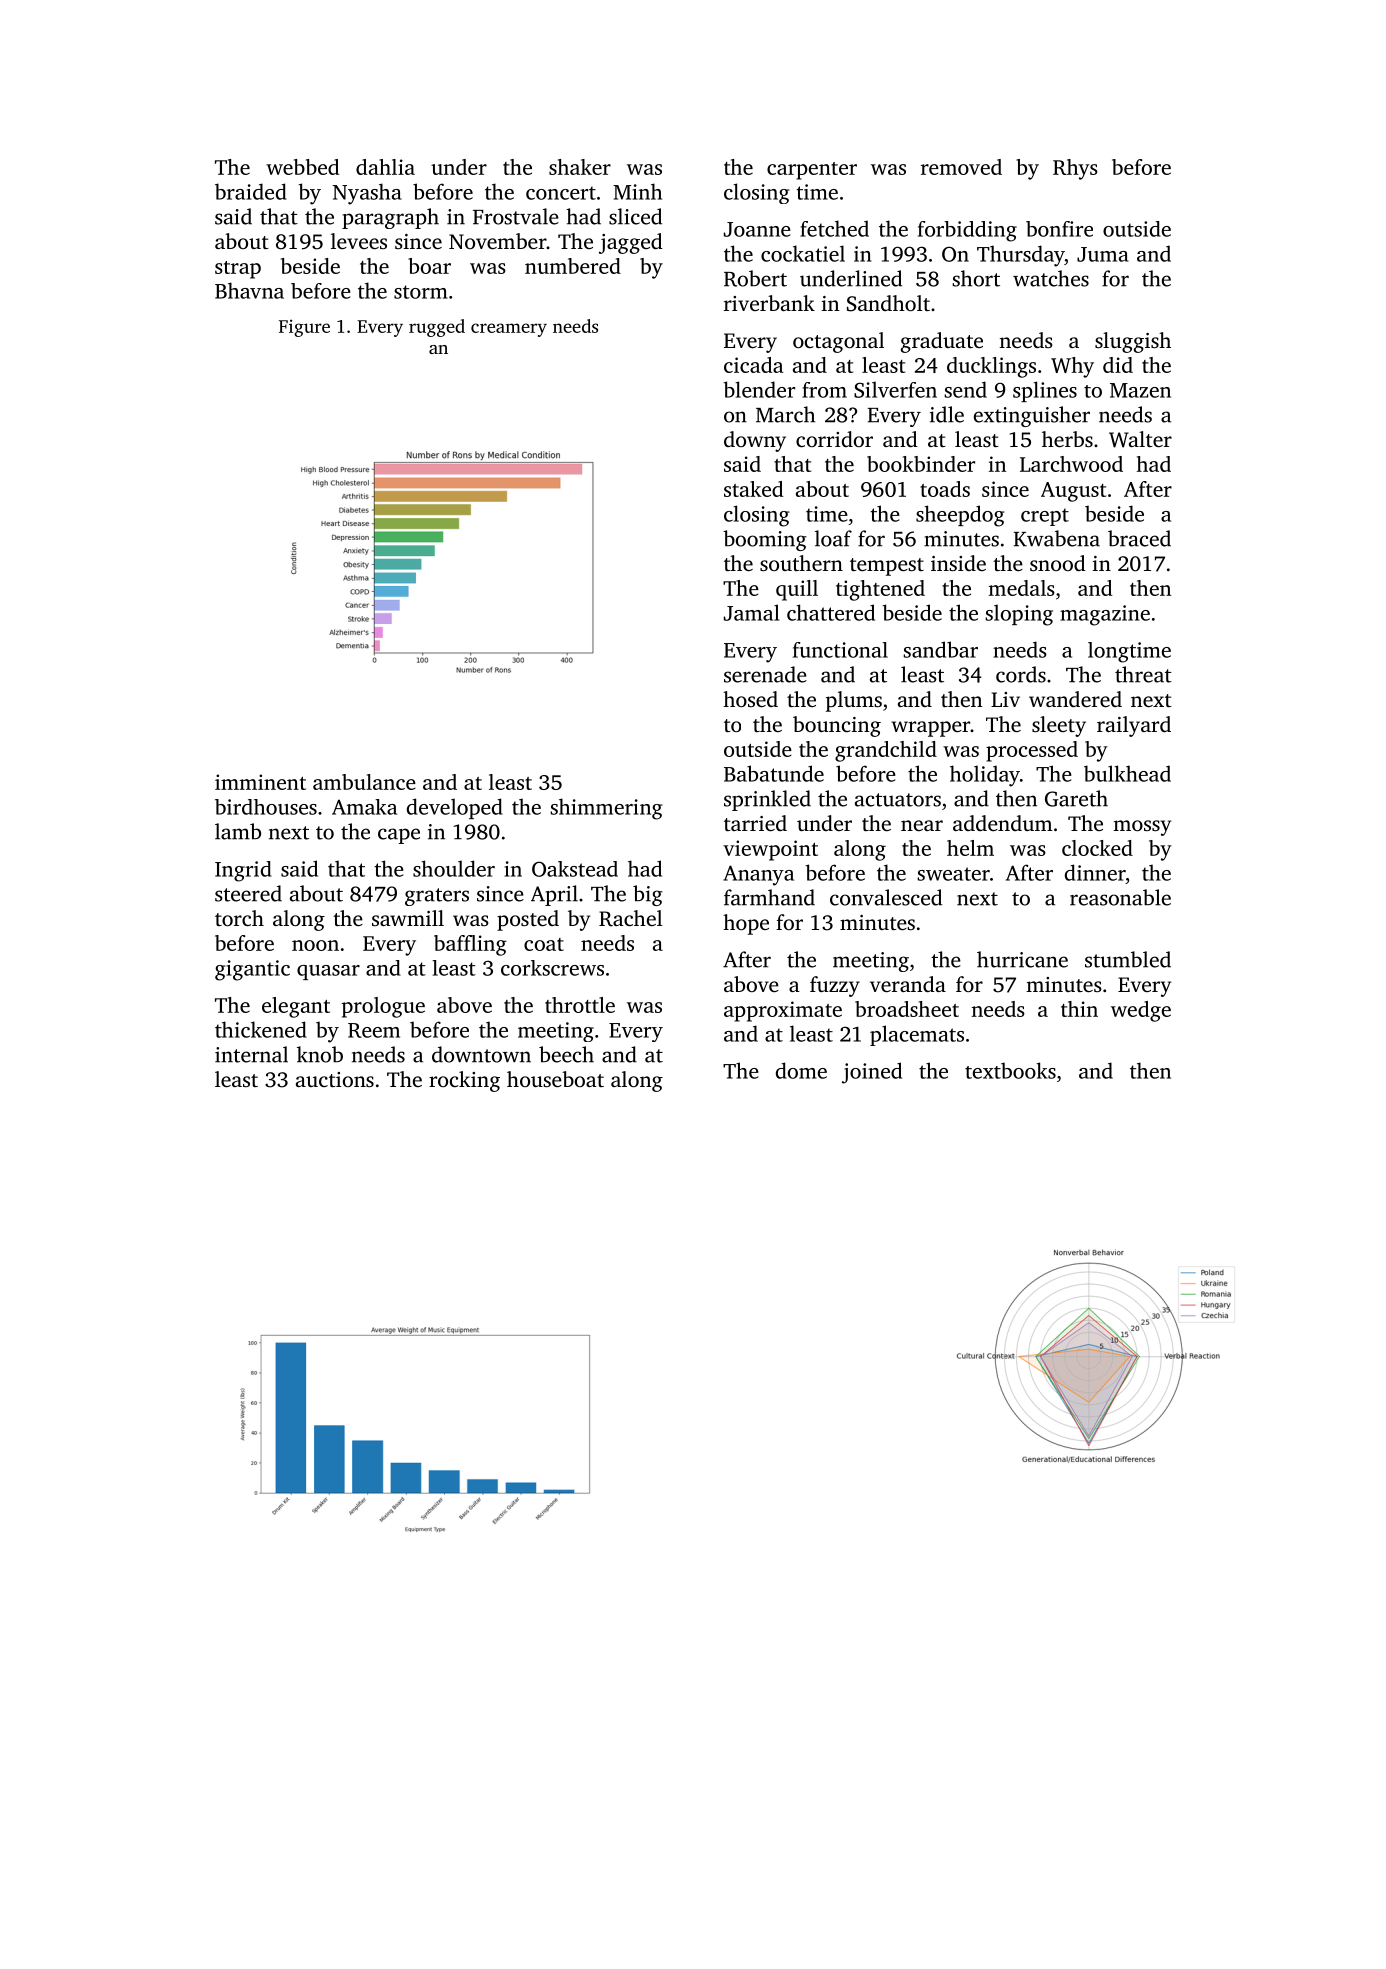 The height and width of the page is (1969, 1386). I want to click on lamb, so click(238, 831).
